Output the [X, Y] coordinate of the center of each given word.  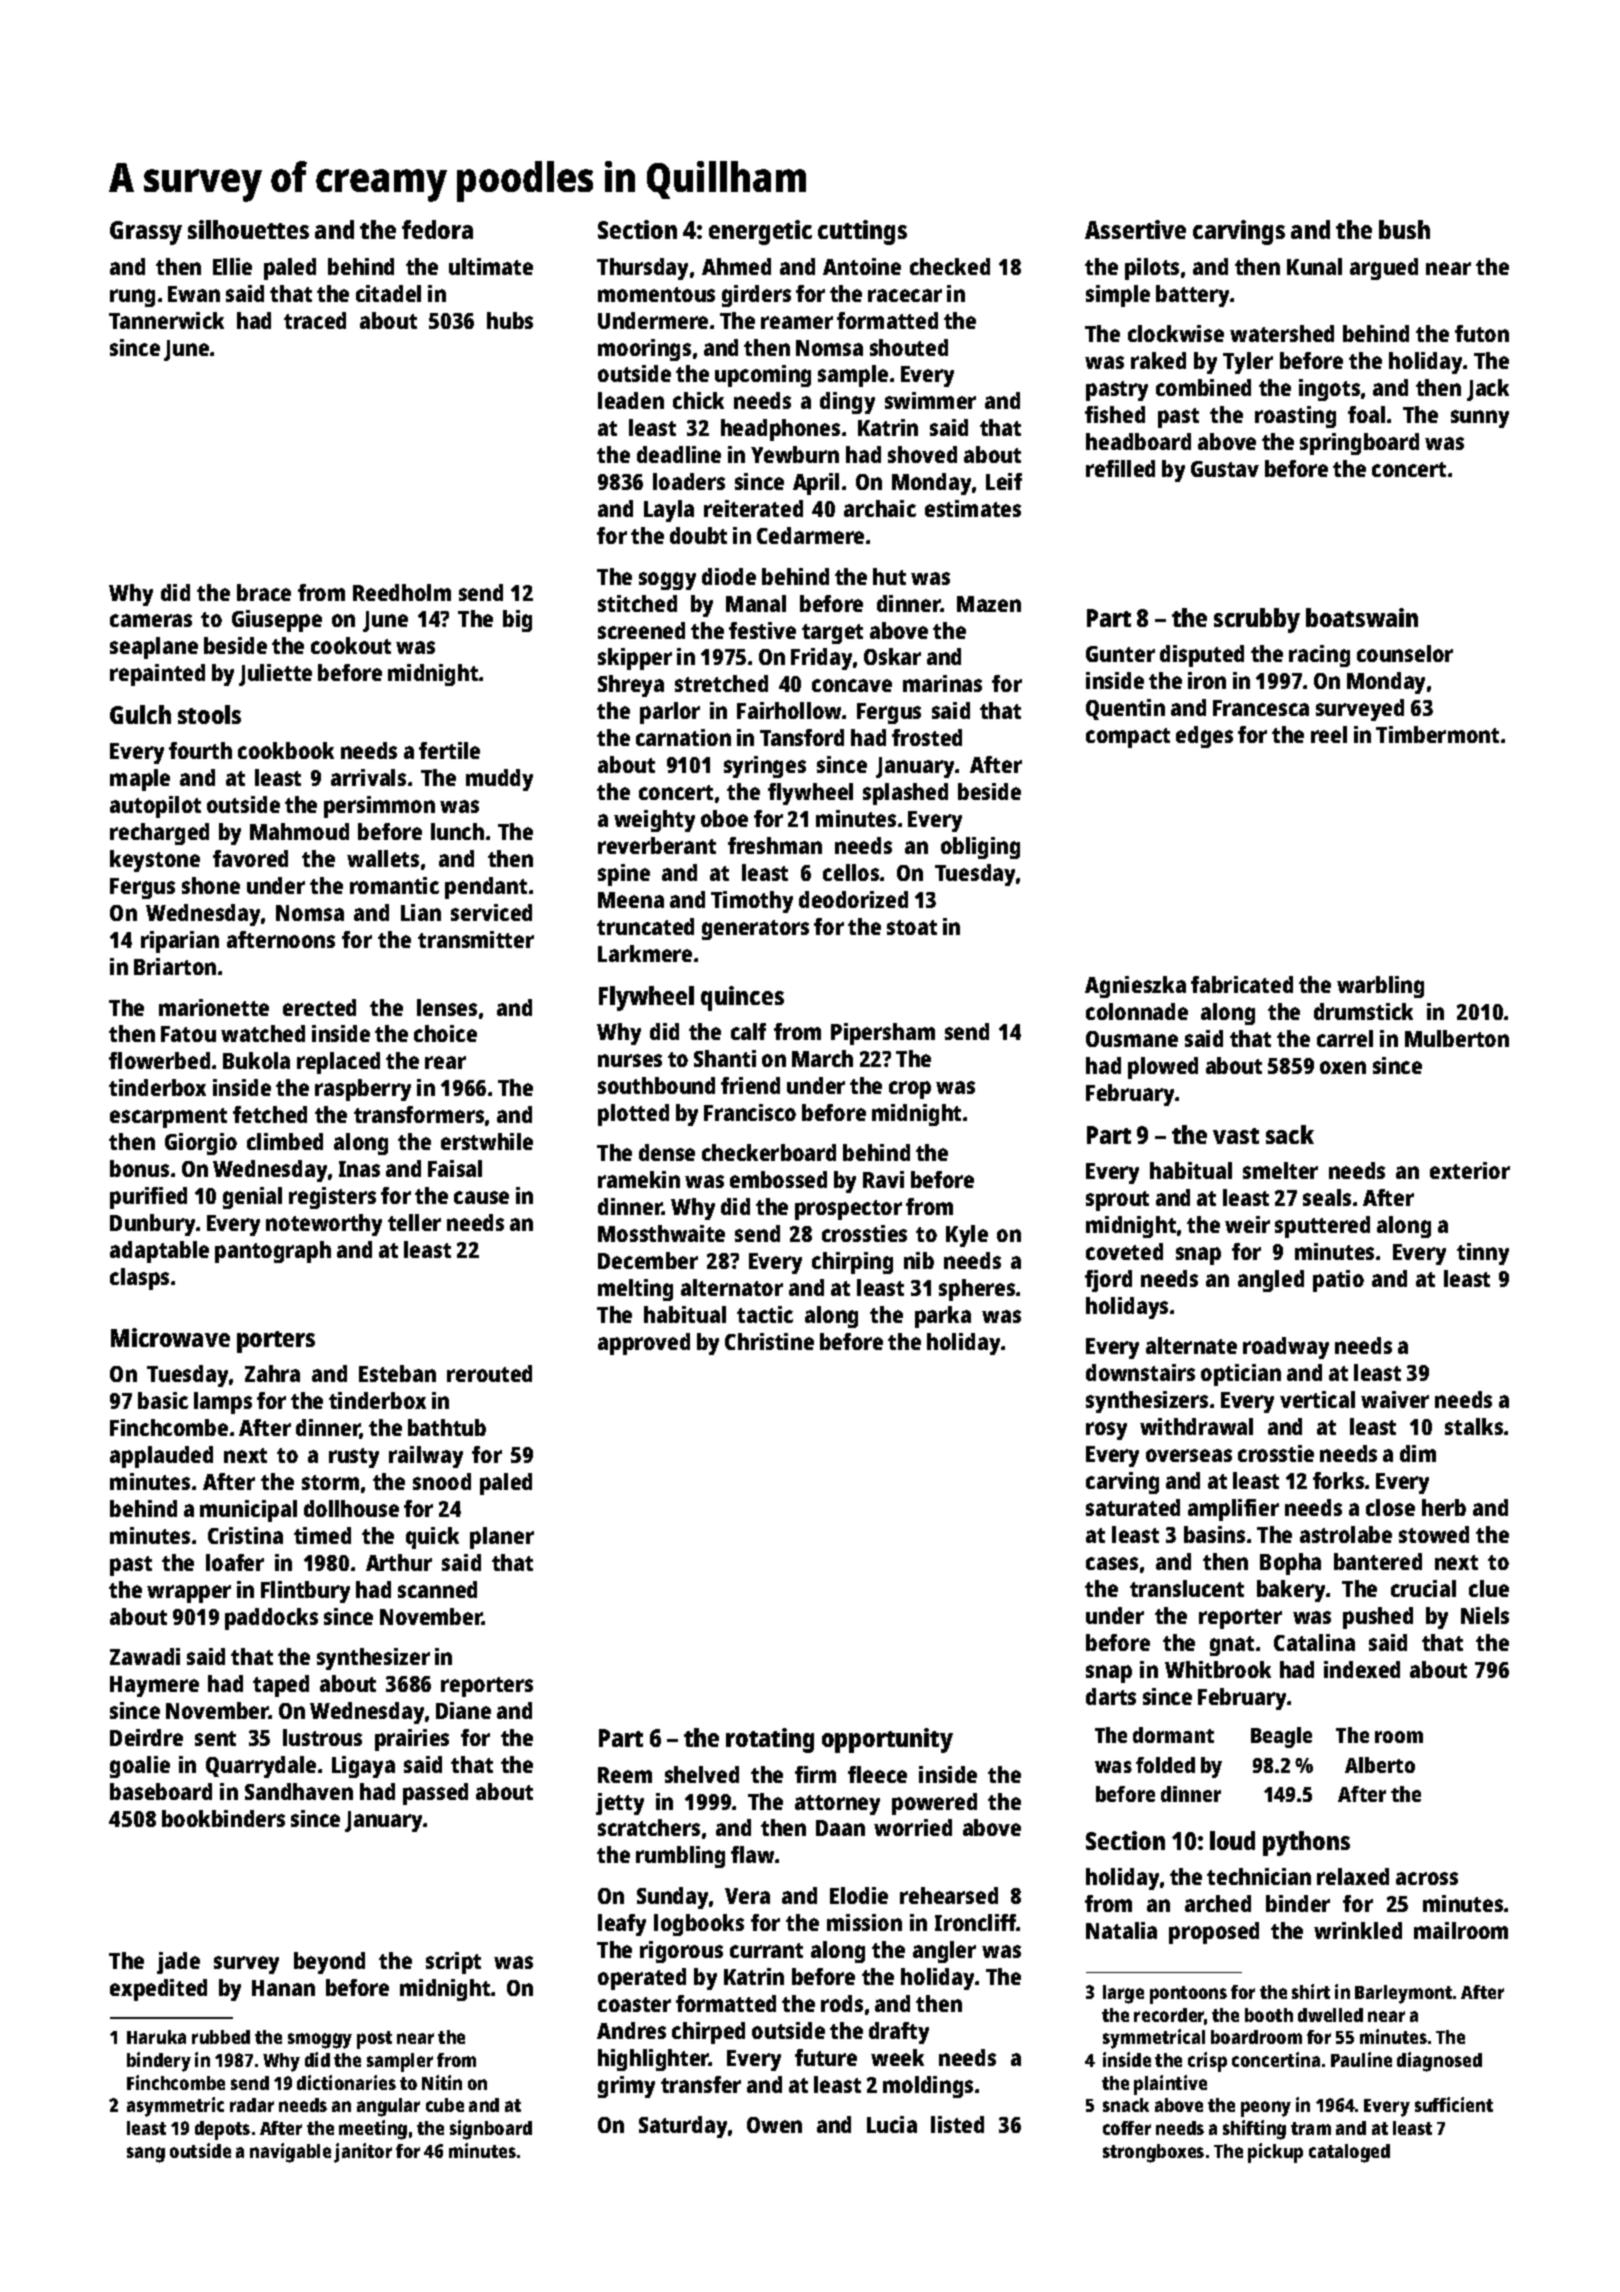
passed [435, 1794]
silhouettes [248, 229]
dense [667, 1152]
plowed [1163, 1068]
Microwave [170, 1337]
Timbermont [1437, 734]
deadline [679, 454]
